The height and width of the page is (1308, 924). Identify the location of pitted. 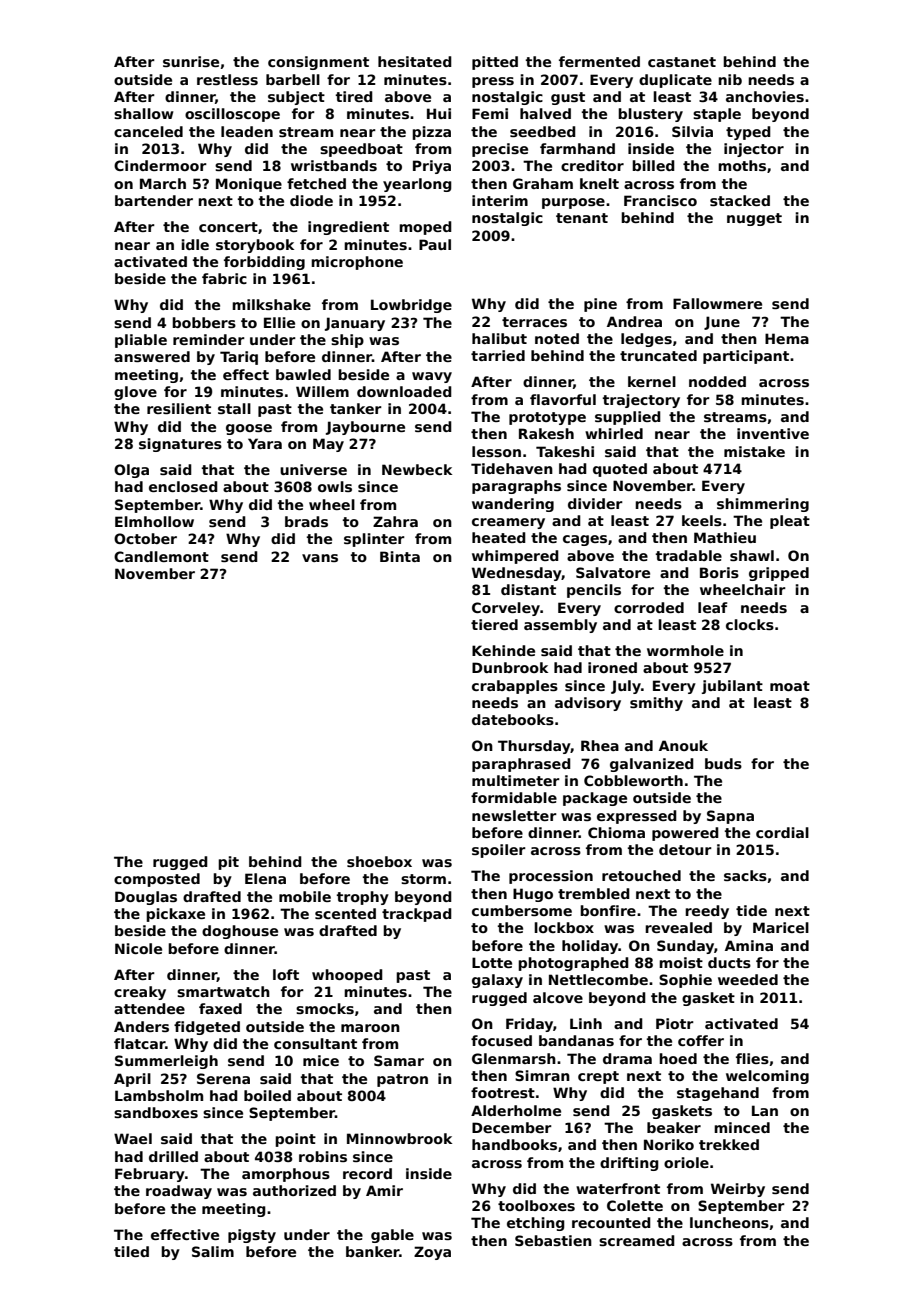
(495, 63).
